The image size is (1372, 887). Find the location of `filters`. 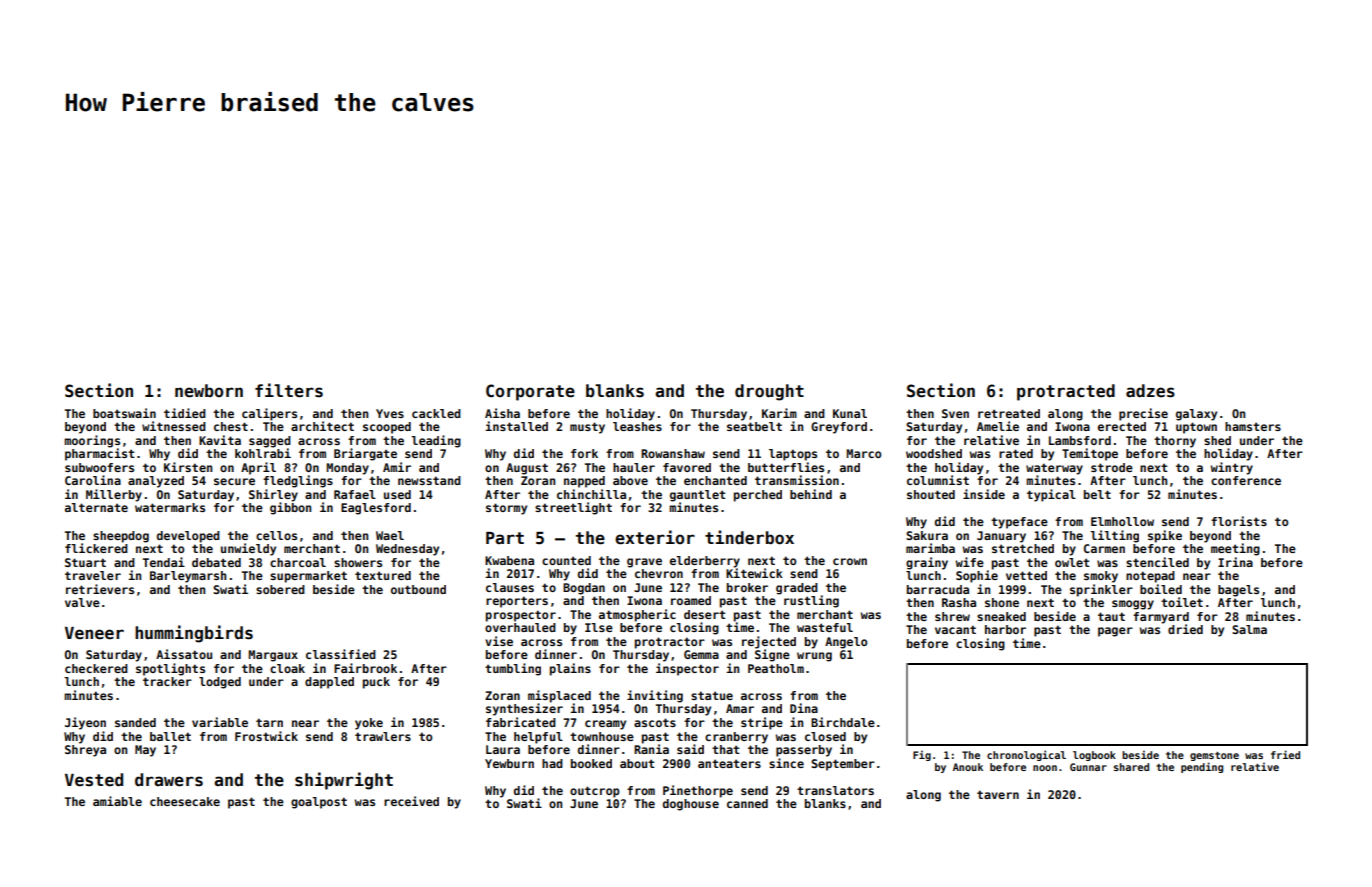

filters is located at coordinates (289, 390).
